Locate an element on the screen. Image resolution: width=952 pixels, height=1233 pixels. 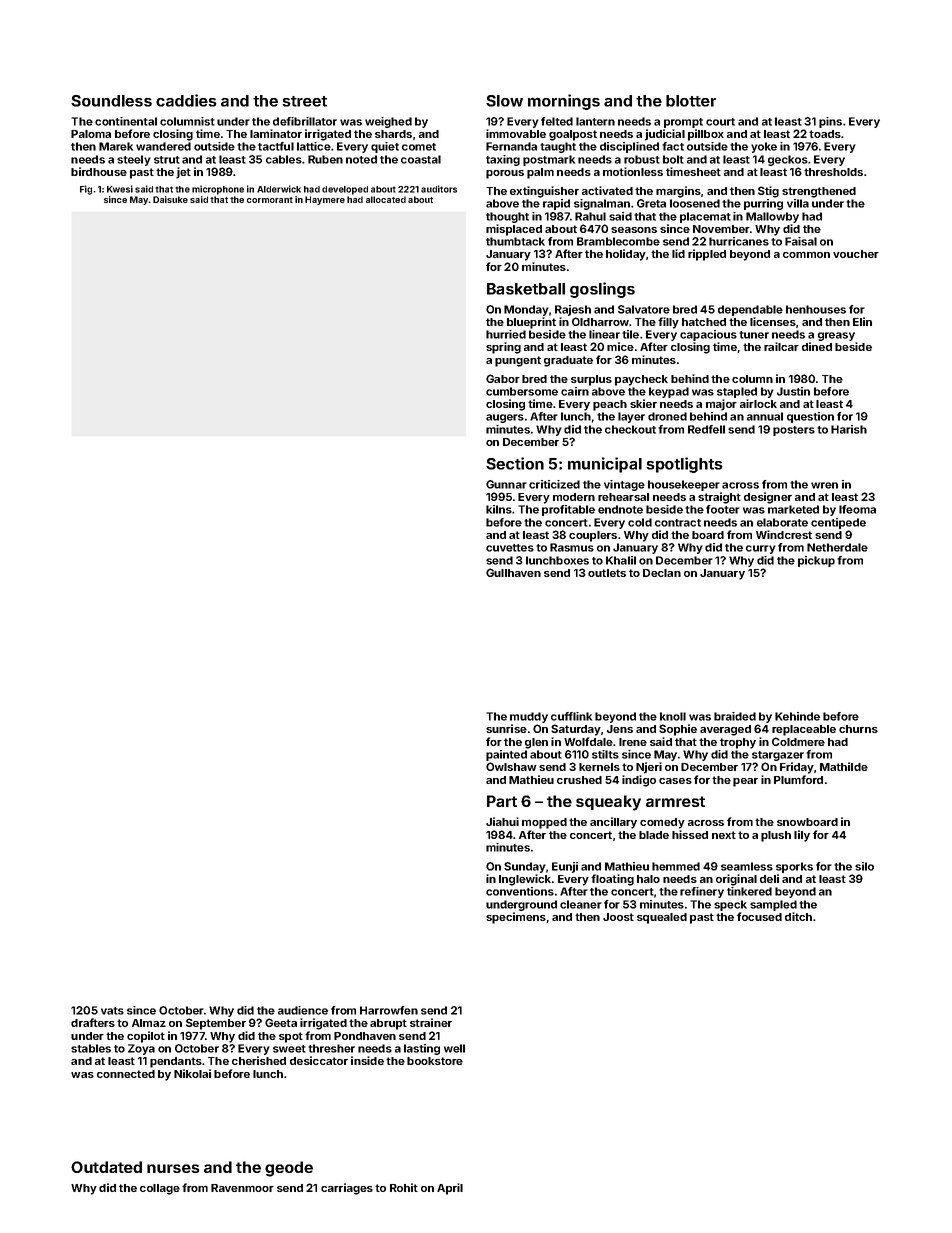
cormorant is located at coordinates (270, 200).
